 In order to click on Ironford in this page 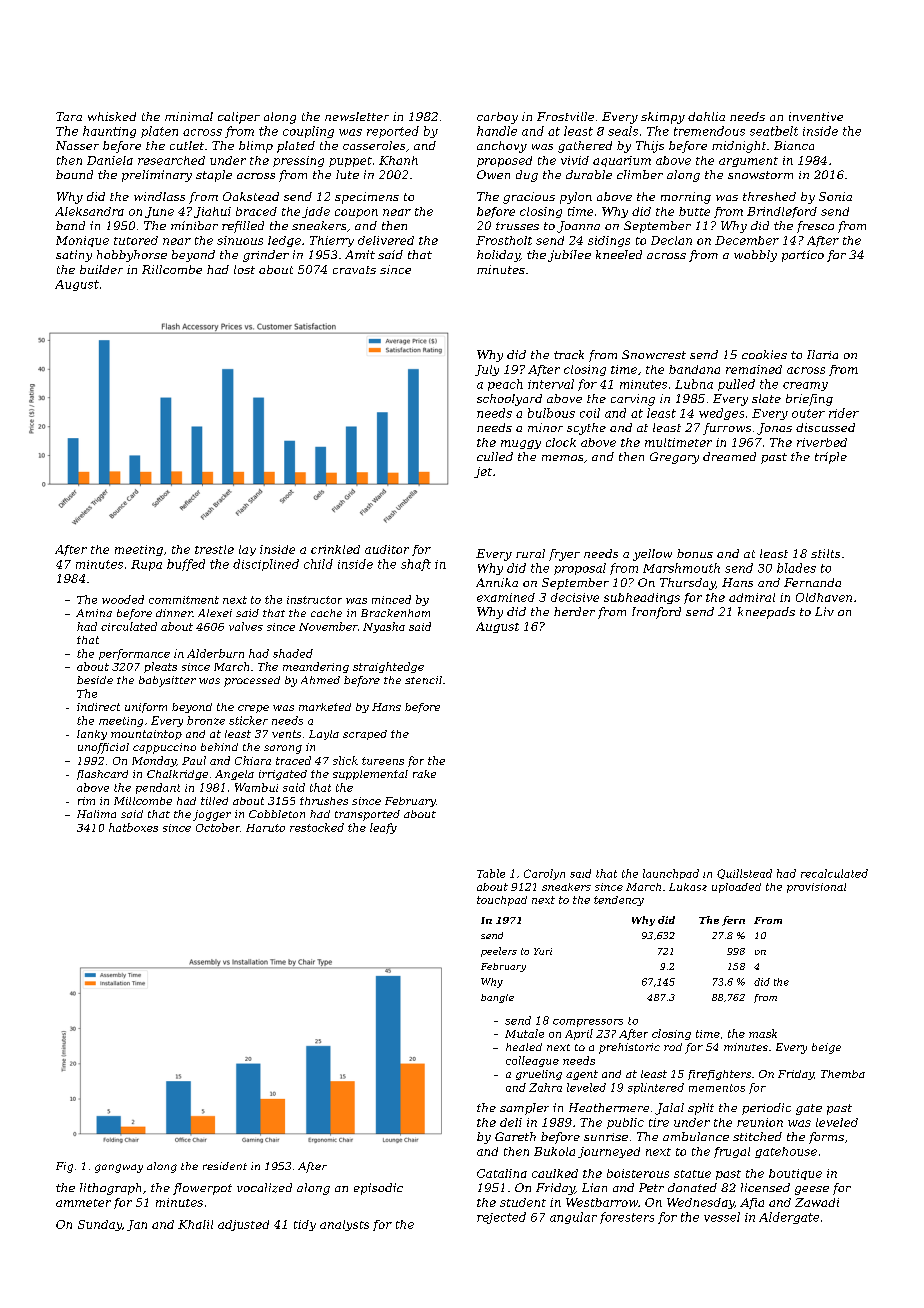, I will do `click(656, 613)`.
